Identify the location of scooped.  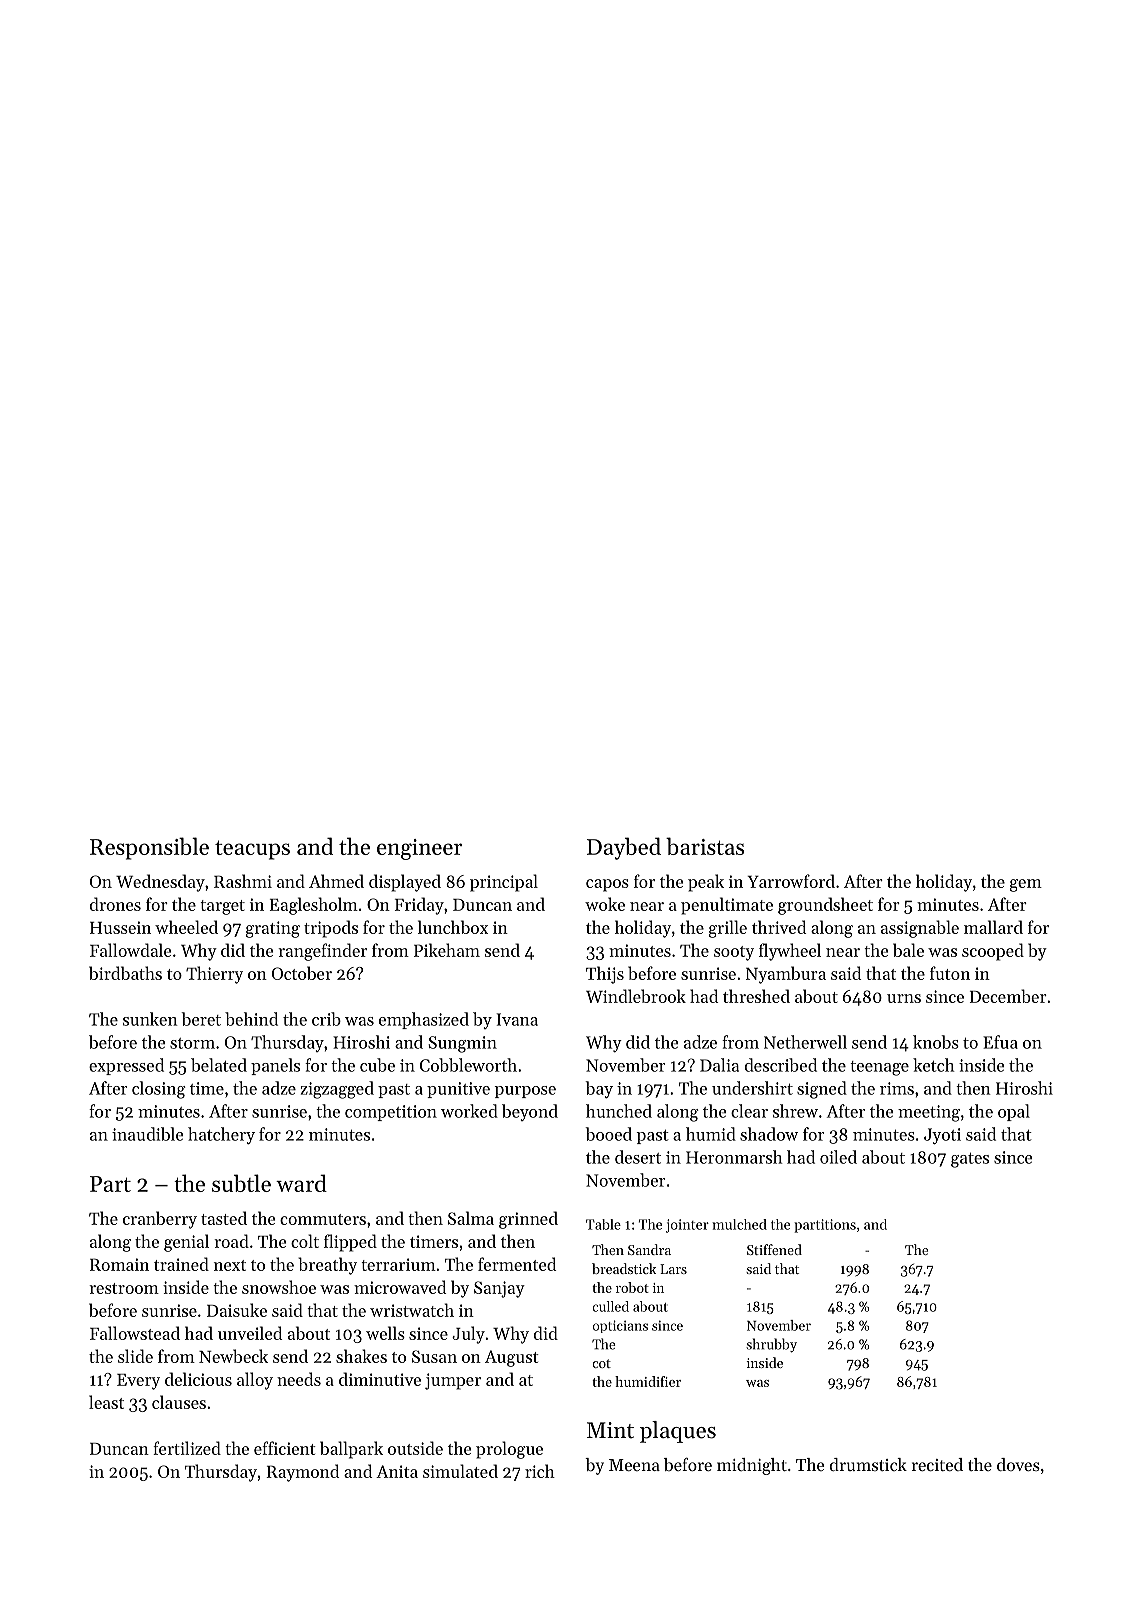
(993, 952).
